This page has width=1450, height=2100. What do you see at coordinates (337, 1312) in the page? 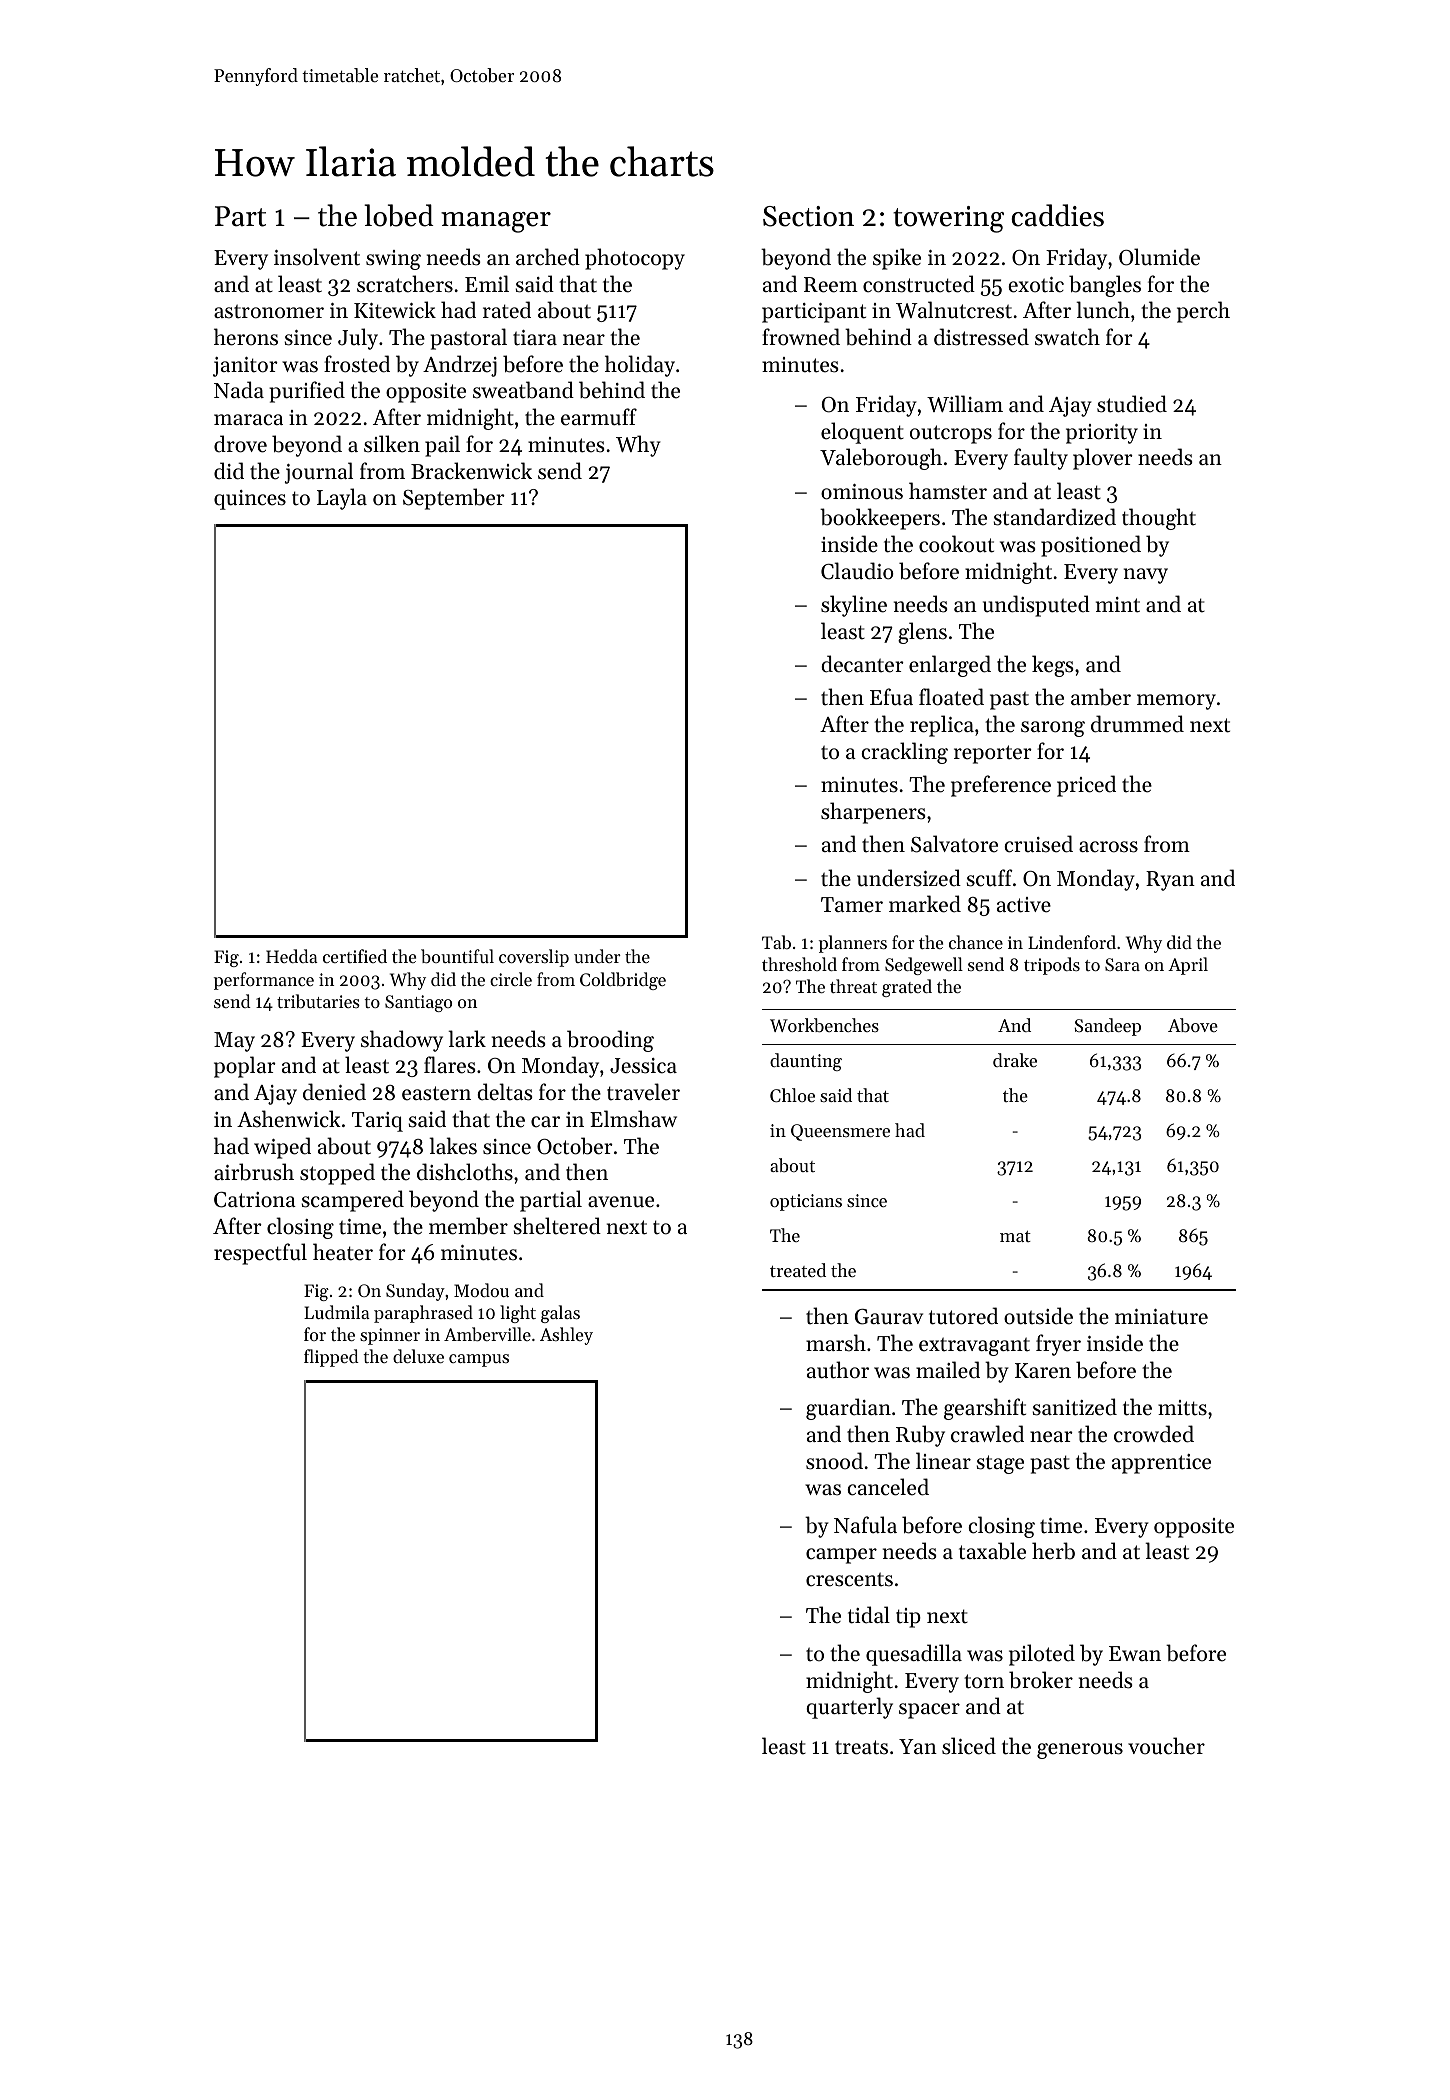
I see `Ludmila` at bounding box center [337, 1312].
